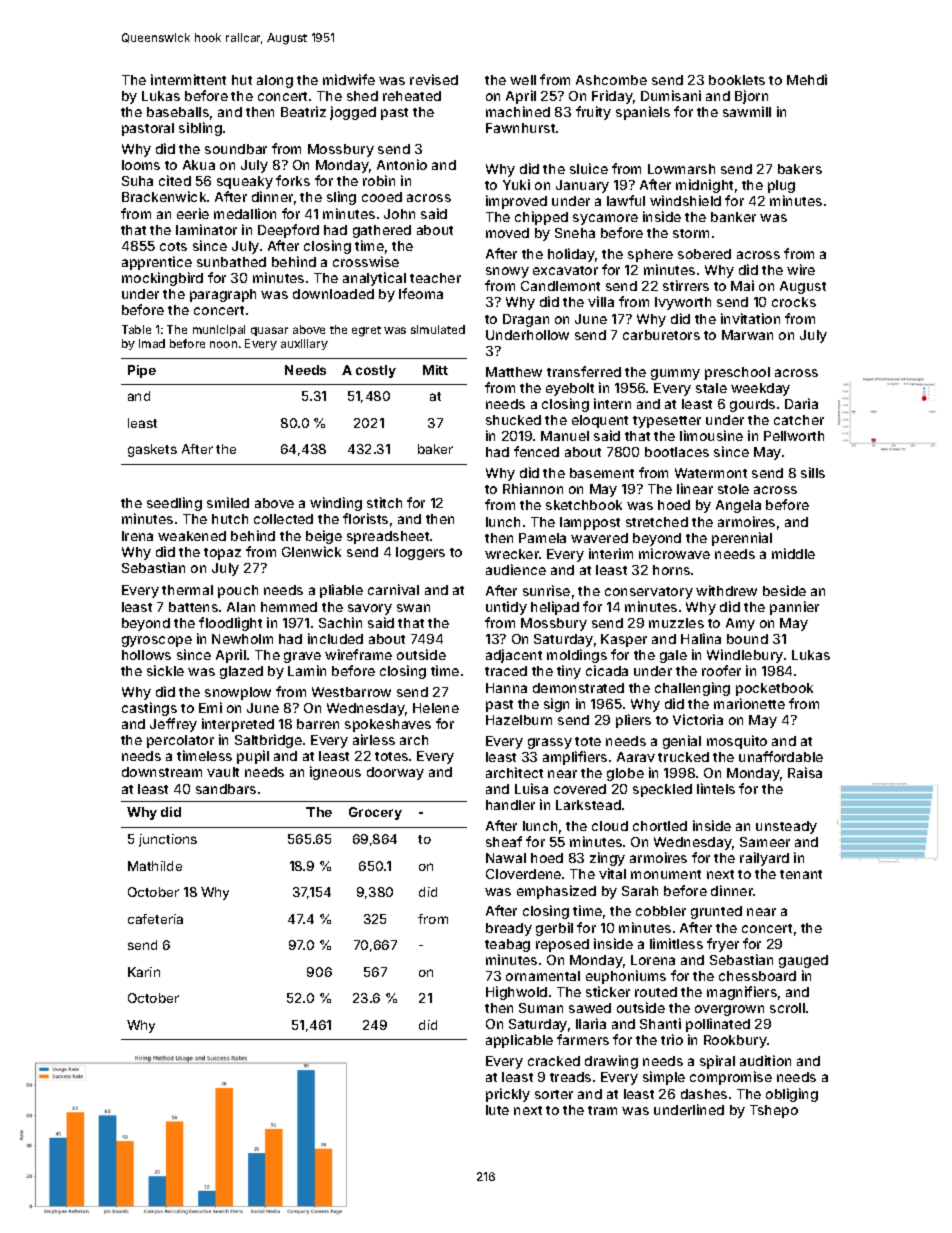  I want to click on Grocery, so click(375, 813).
